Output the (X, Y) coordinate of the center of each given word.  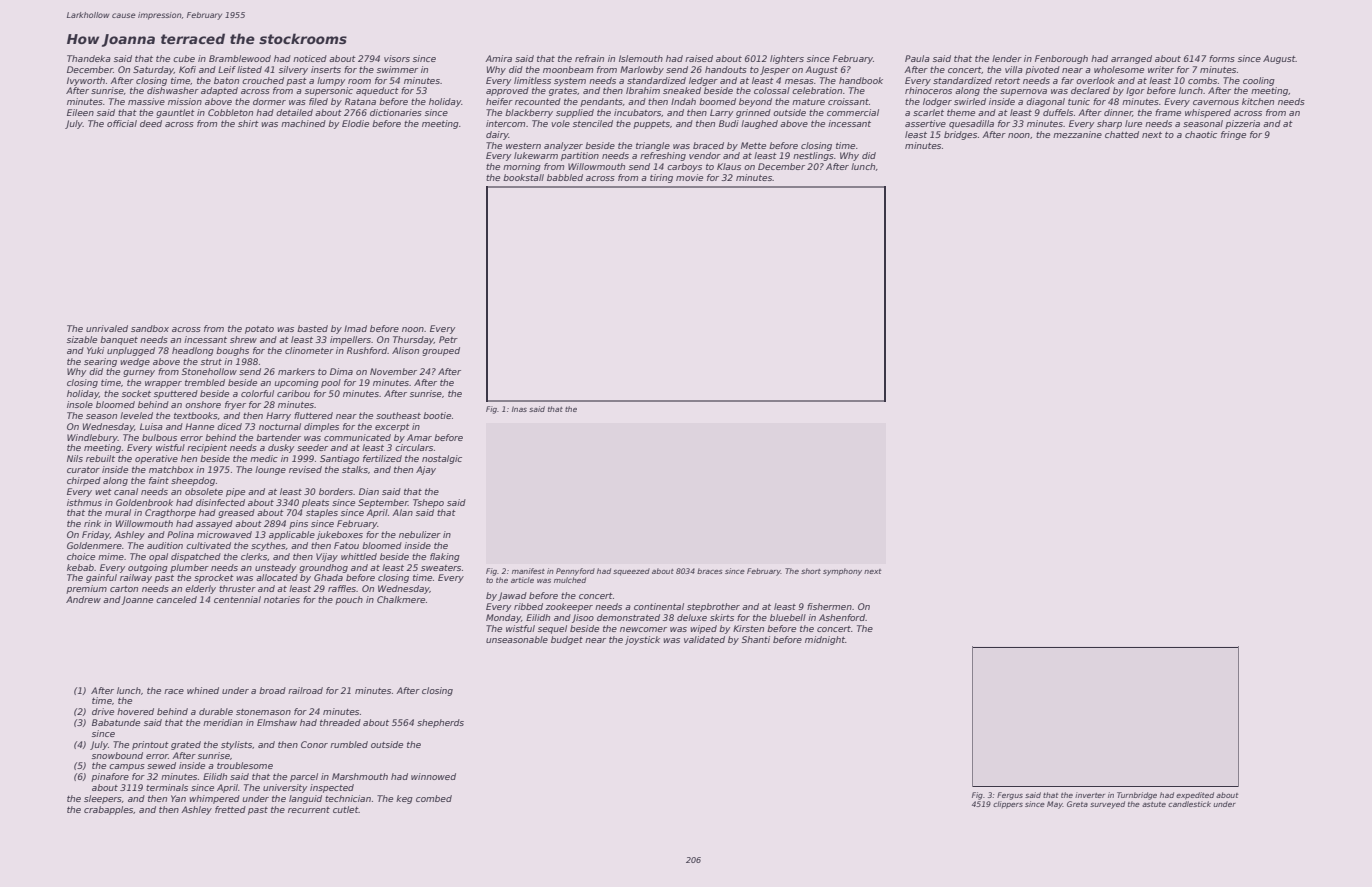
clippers (1008, 805)
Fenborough (1061, 59)
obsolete (204, 491)
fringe (1233, 135)
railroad (305, 690)
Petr (448, 339)
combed (434, 798)
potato (259, 330)
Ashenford (842, 617)
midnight (825, 640)
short (811, 571)
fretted (230, 809)
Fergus (1010, 796)
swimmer (397, 69)
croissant (848, 101)
